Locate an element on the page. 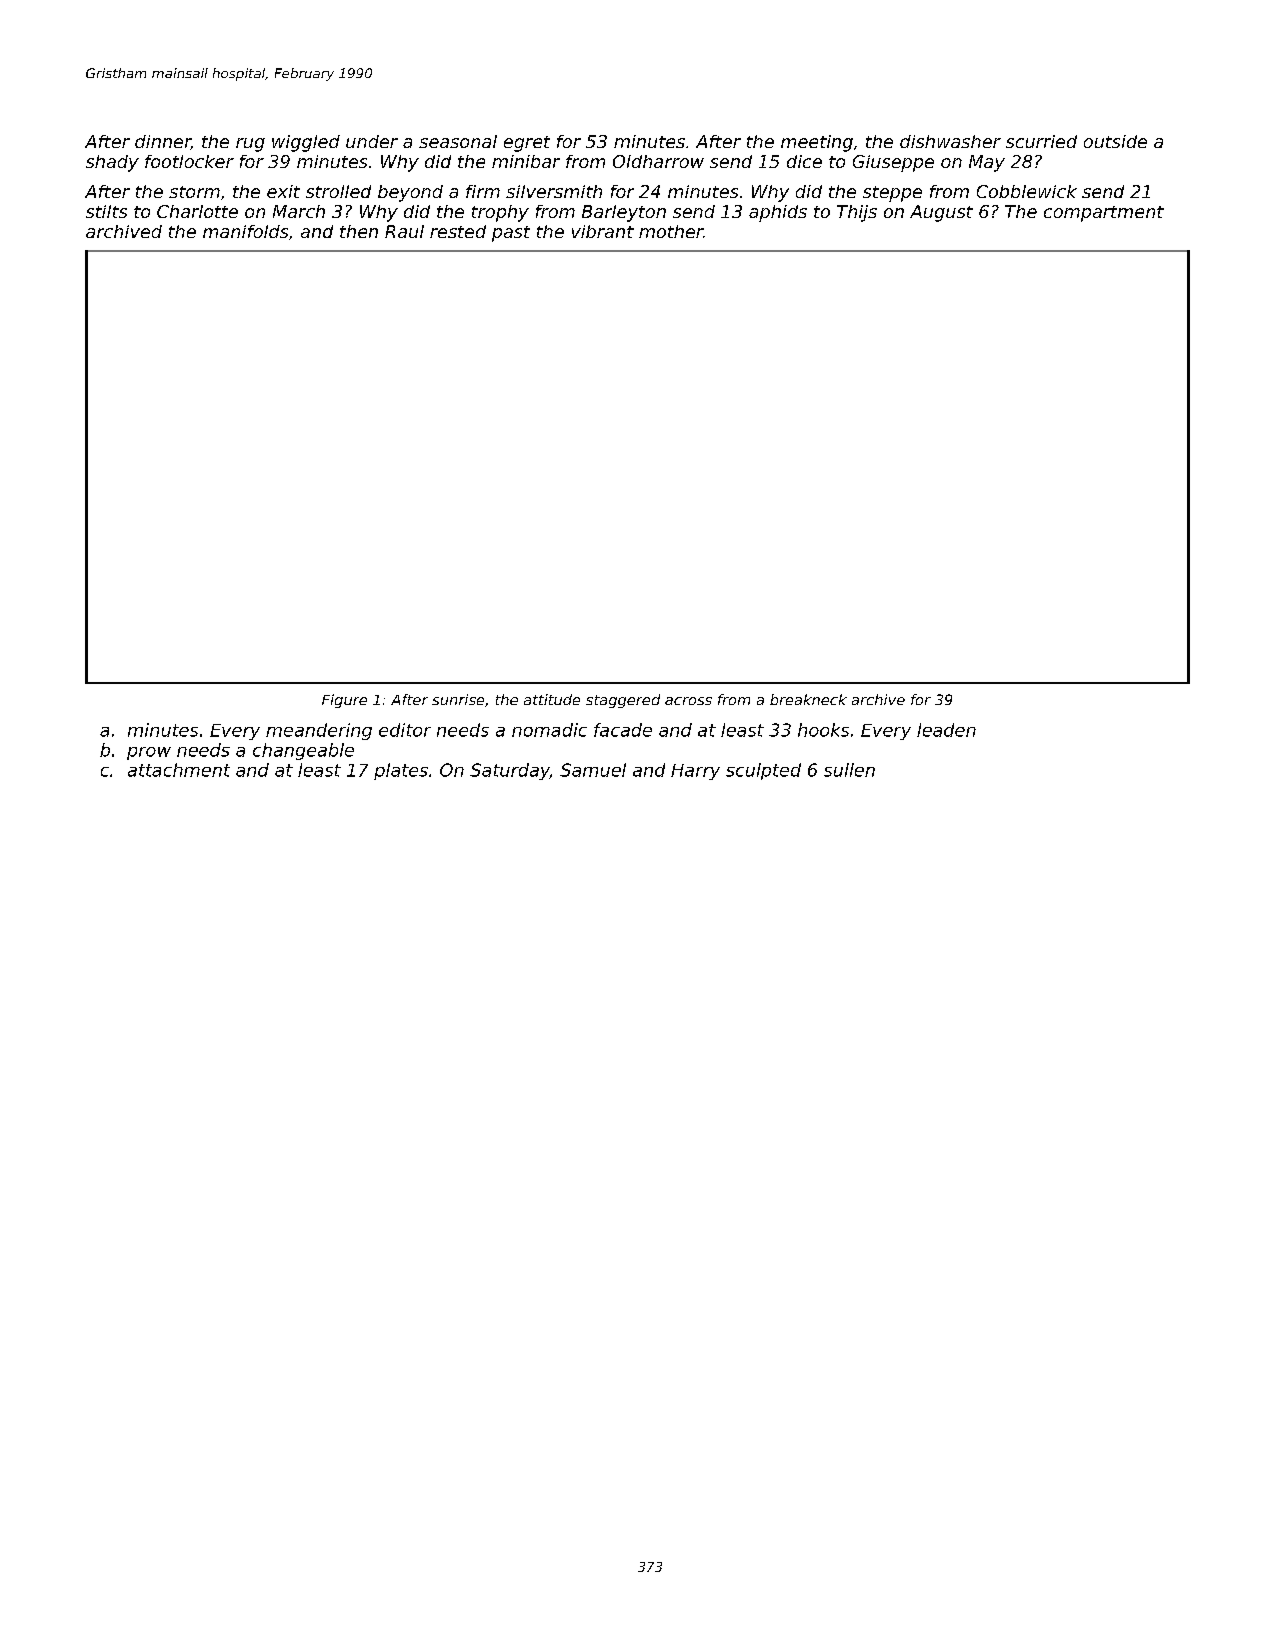 The image size is (1275, 1650). hooks is located at coordinates (823, 730).
